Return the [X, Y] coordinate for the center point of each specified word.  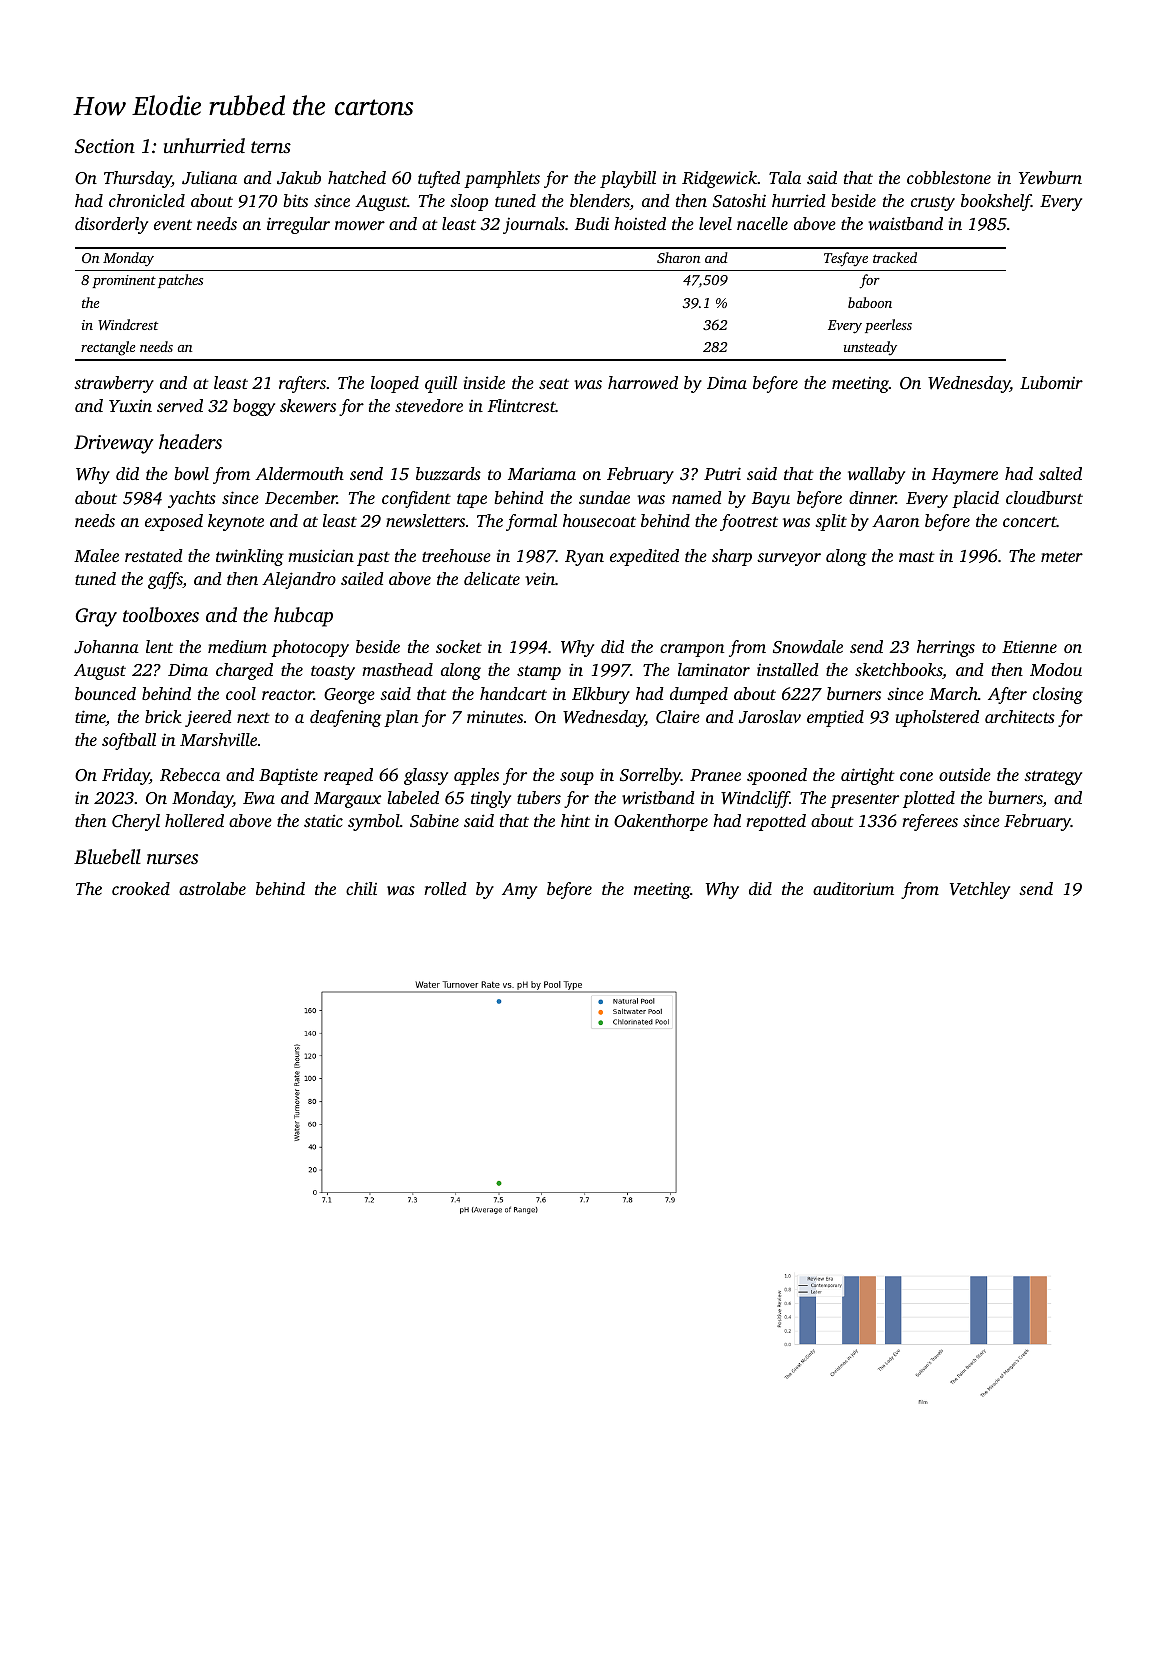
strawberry [114, 384]
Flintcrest [522, 405]
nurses [172, 859]
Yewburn [1050, 177]
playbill [628, 179]
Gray [96, 617]
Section [105, 146]
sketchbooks [898, 669]
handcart [513, 693]
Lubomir [1051, 382]
